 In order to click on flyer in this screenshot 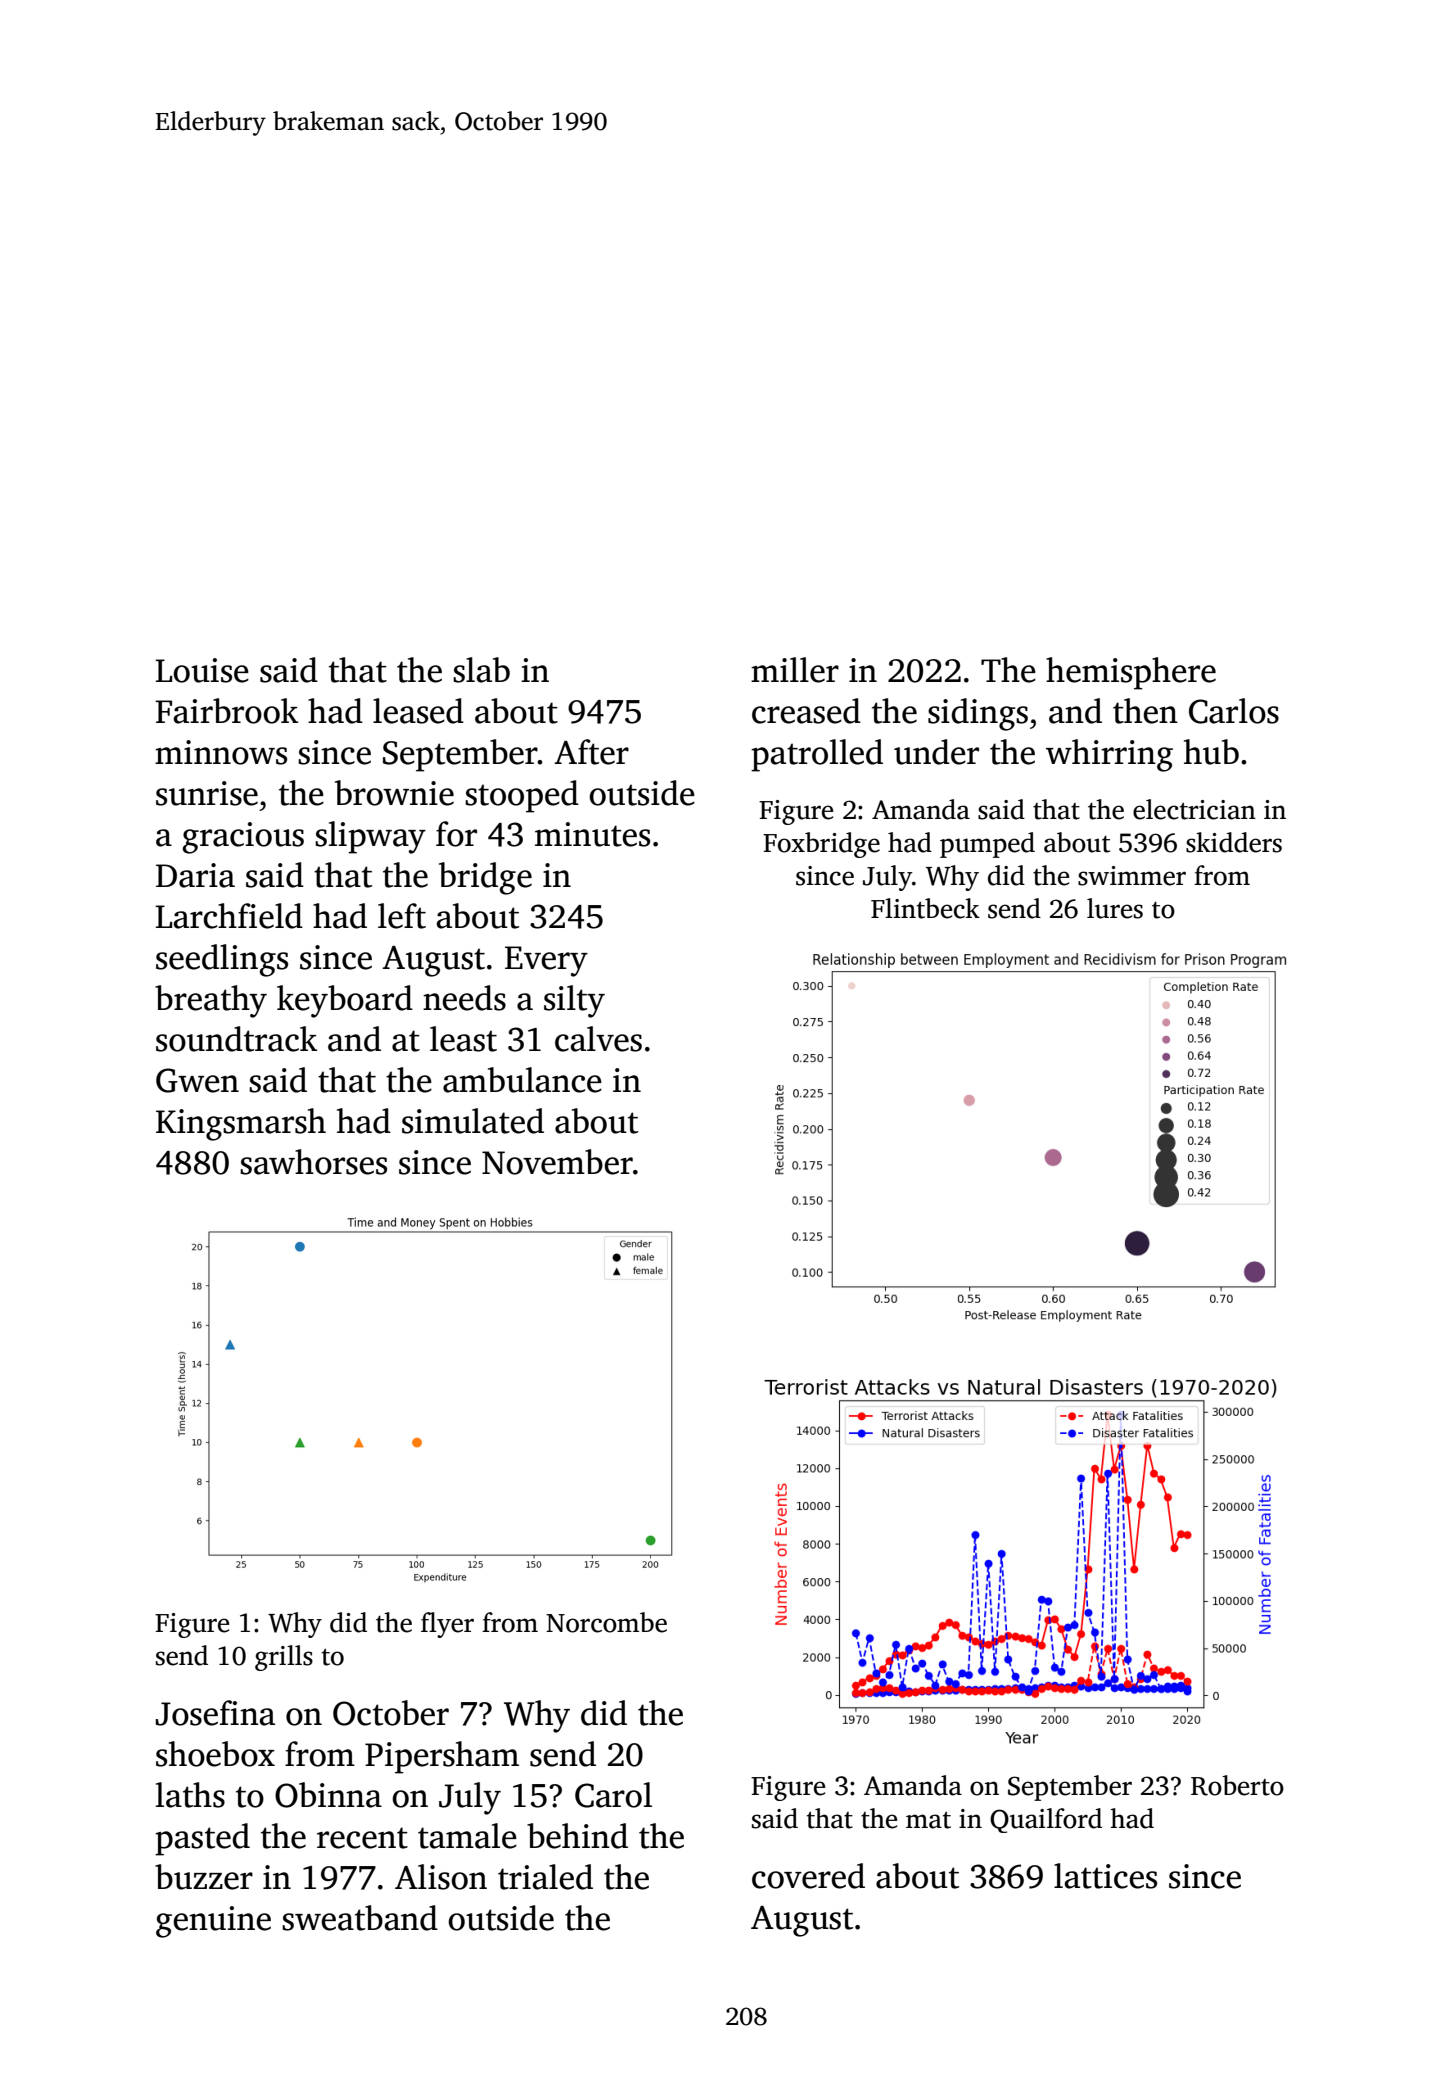, I will do `click(447, 1625)`.
